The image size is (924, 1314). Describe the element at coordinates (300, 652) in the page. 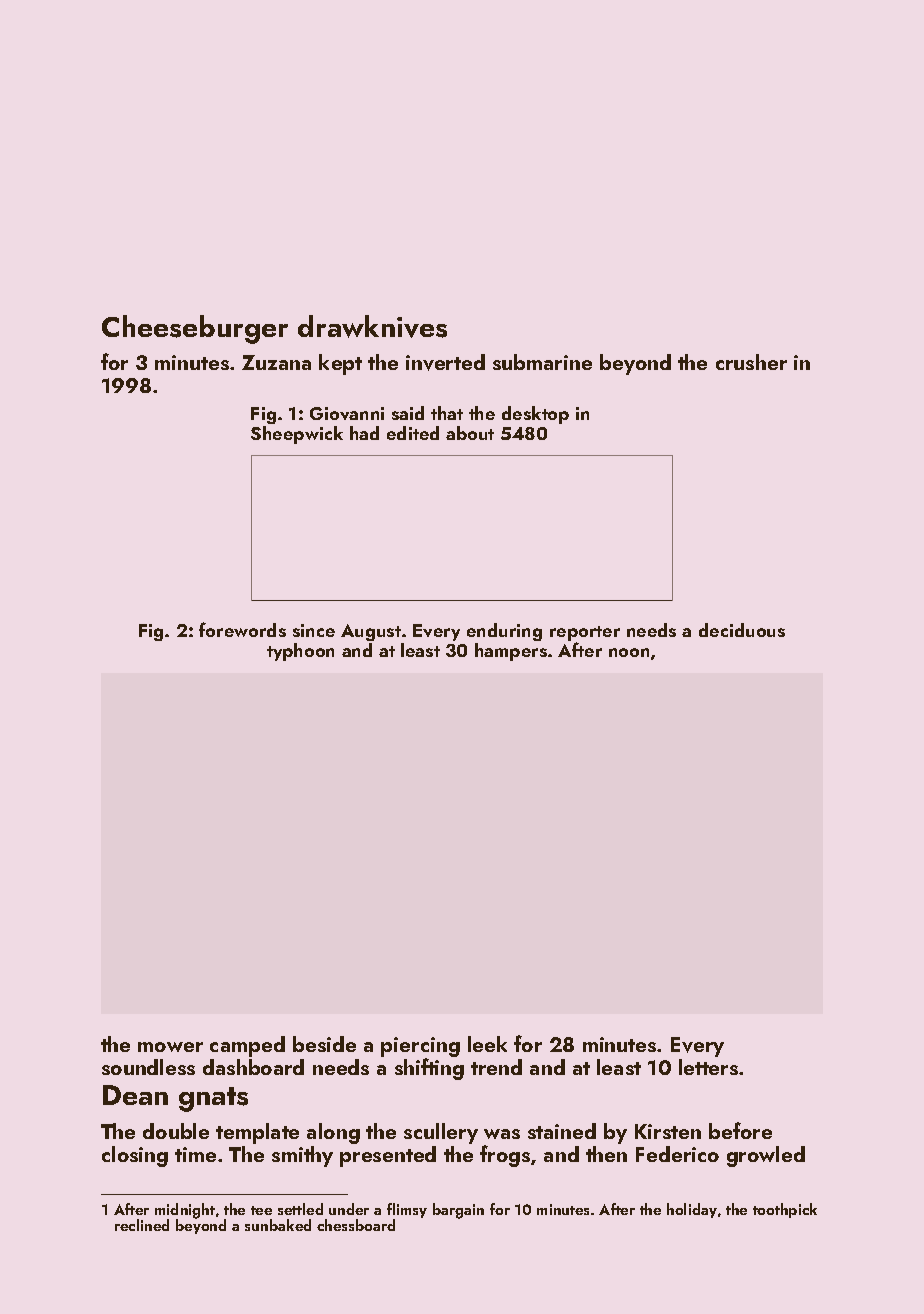

I see `typhoon` at that location.
